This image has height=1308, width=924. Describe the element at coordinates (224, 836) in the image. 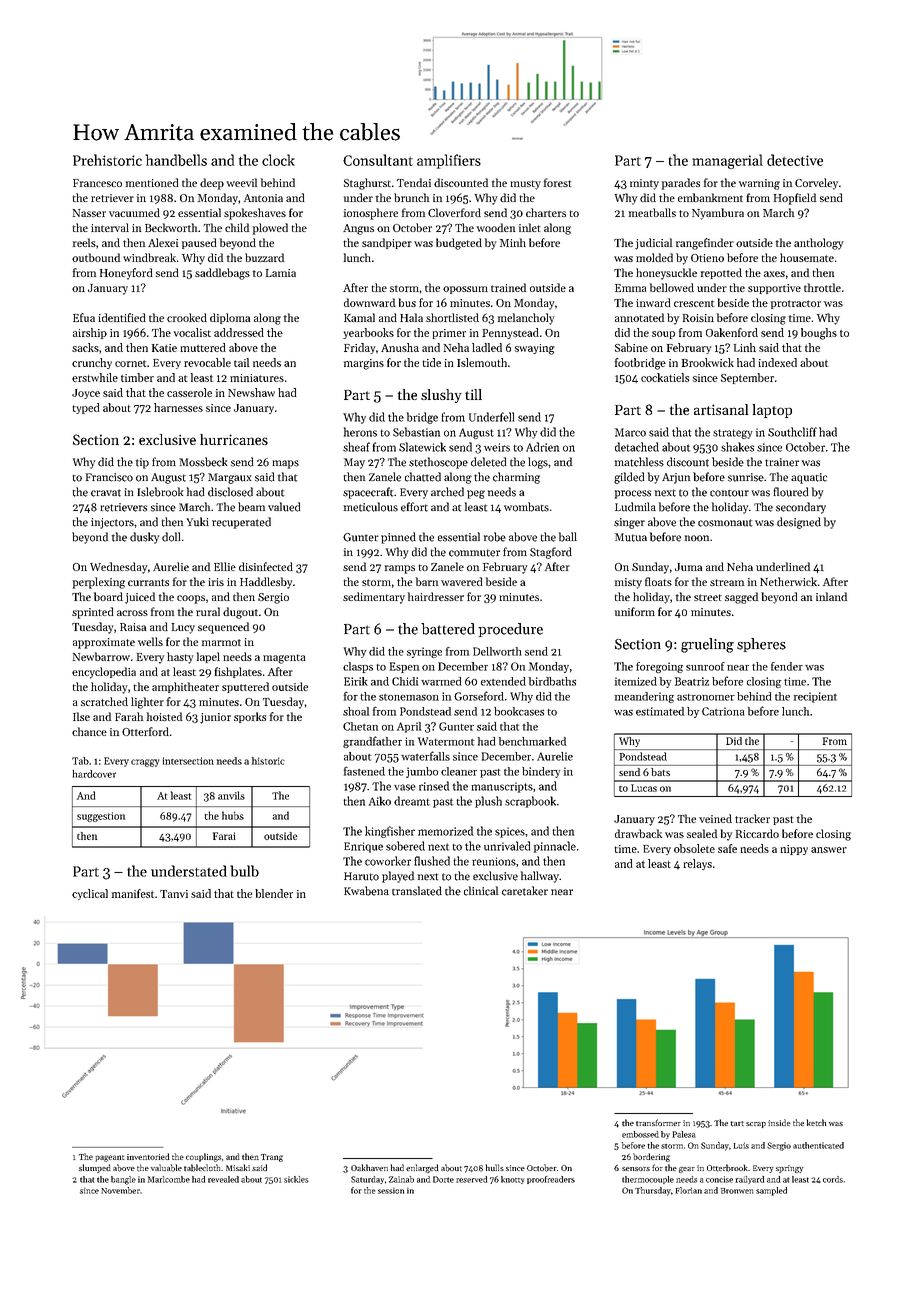

I see `Farai` at that location.
